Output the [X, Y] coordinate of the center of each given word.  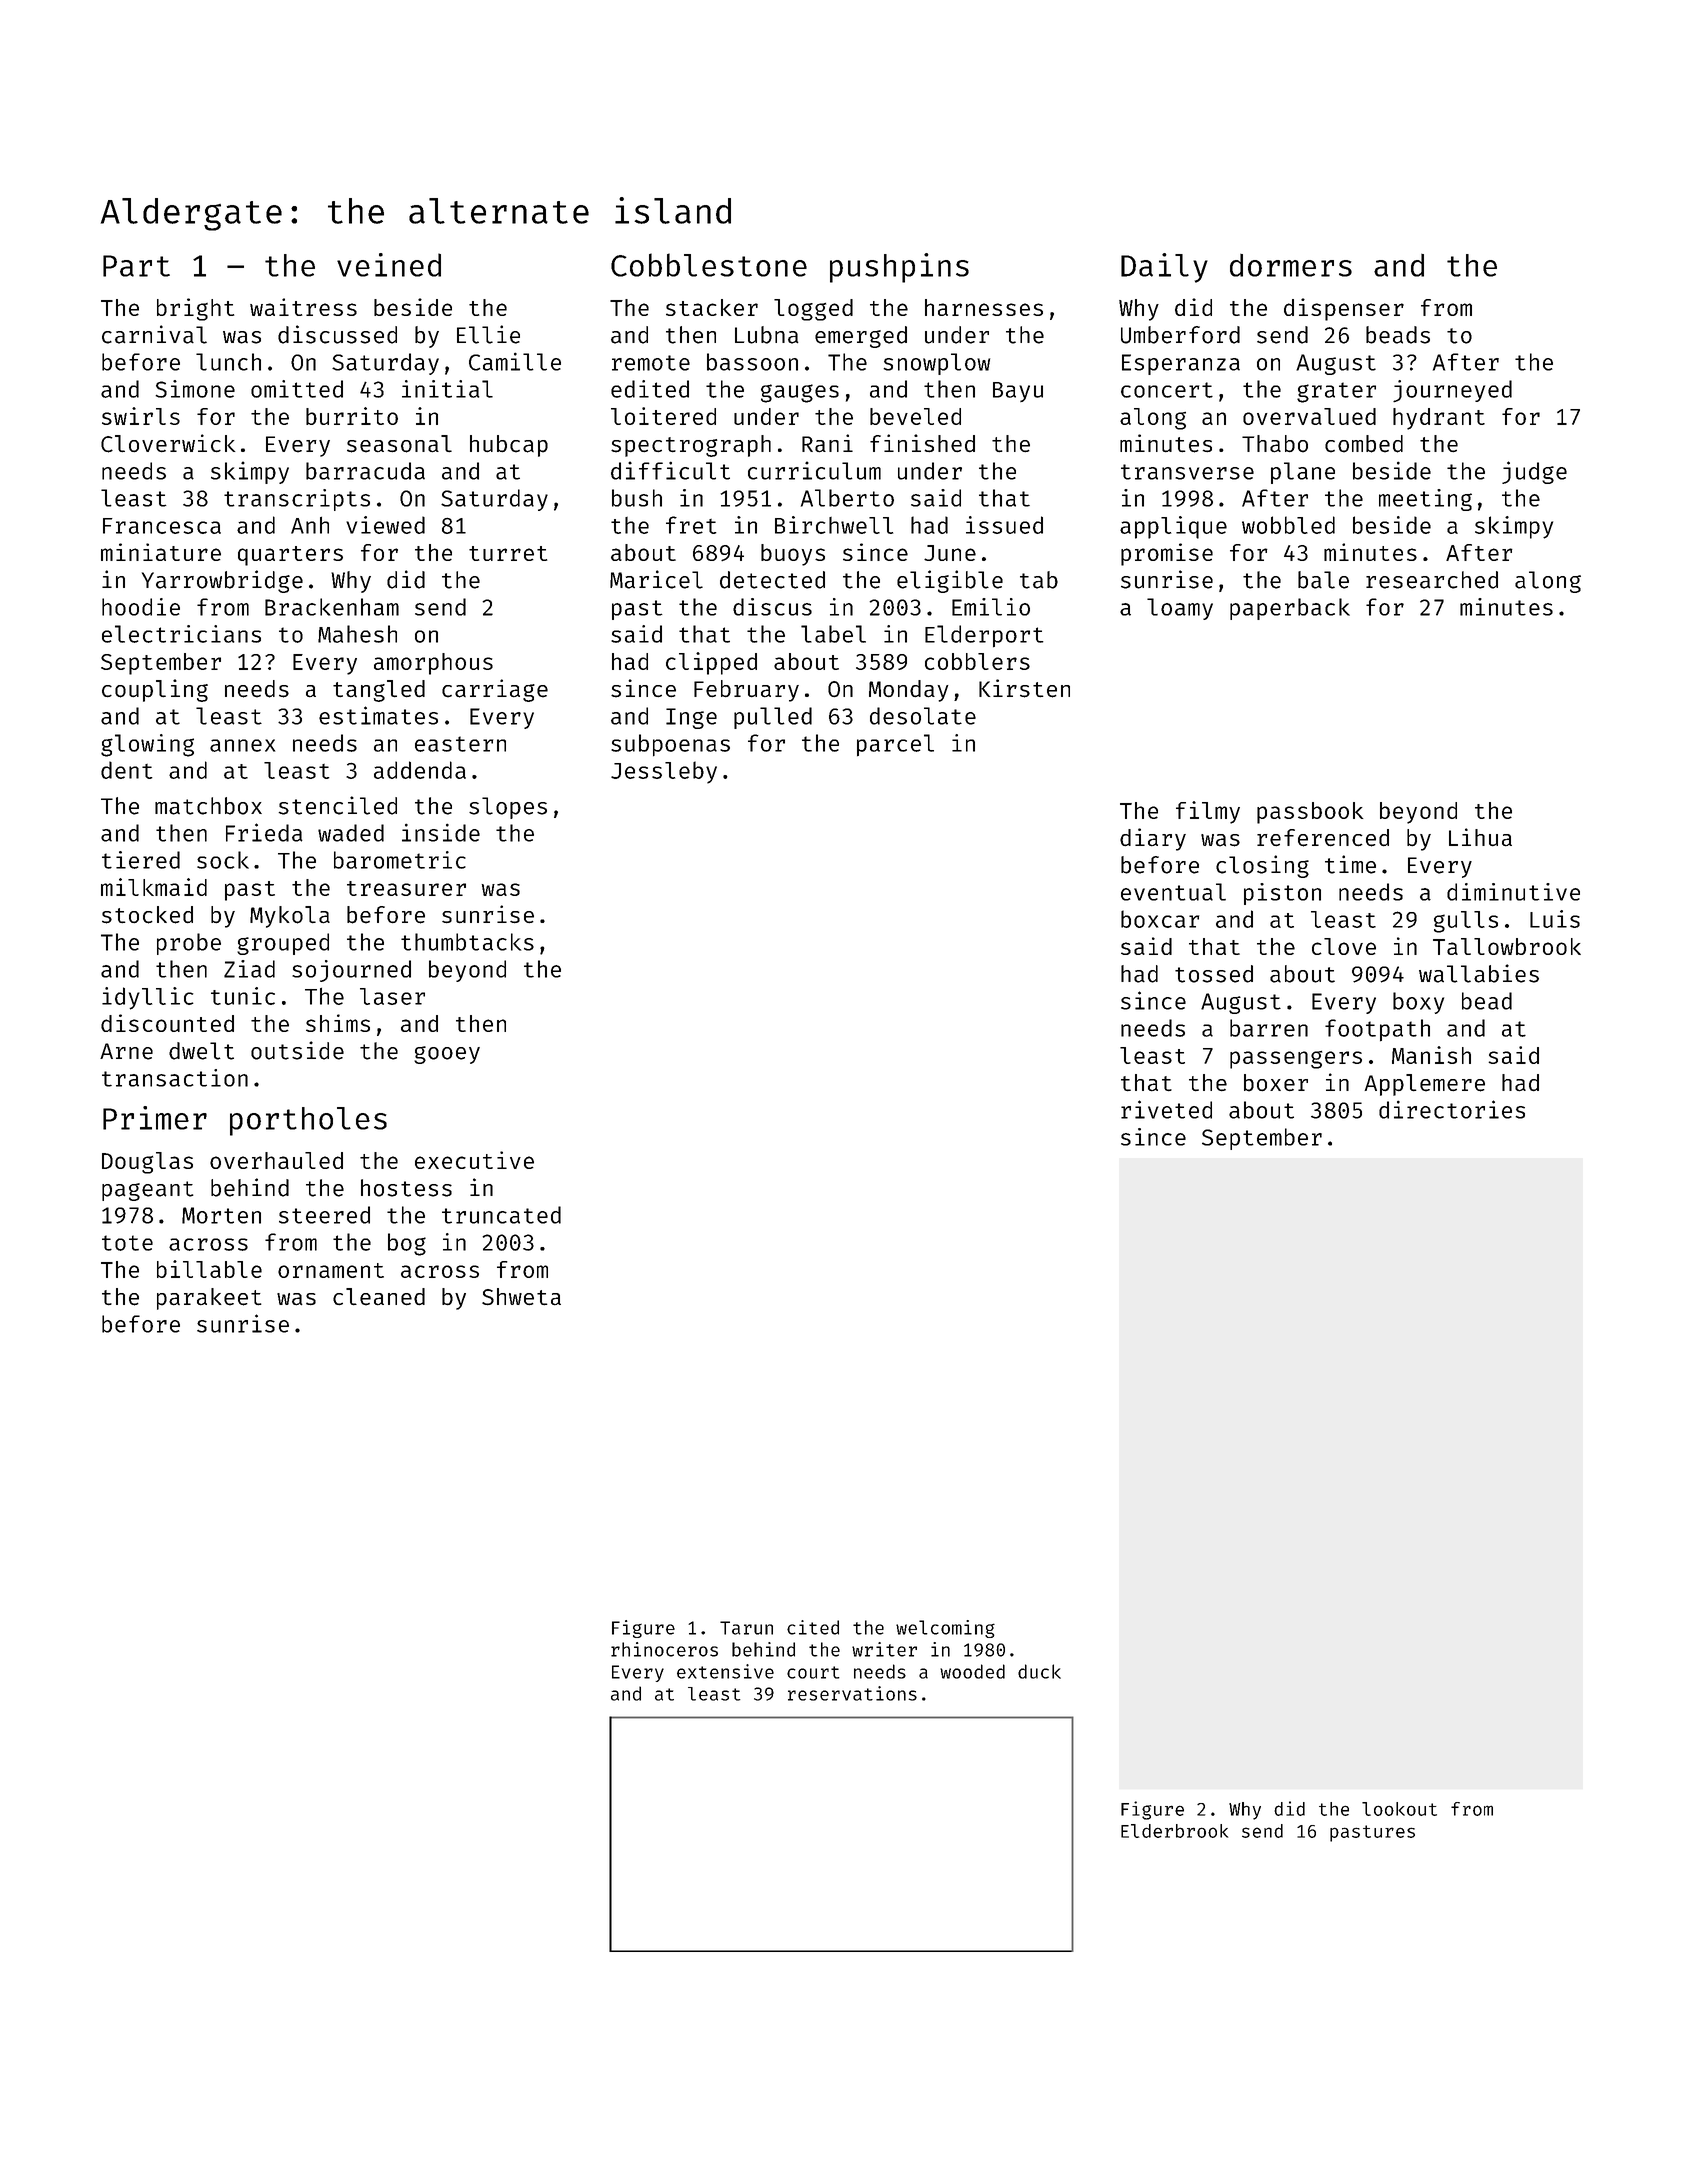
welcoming [945, 1629]
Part [136, 266]
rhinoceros [664, 1649]
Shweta [521, 1296]
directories [1452, 1109]
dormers [1291, 265]
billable [209, 1269]
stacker [712, 307]
